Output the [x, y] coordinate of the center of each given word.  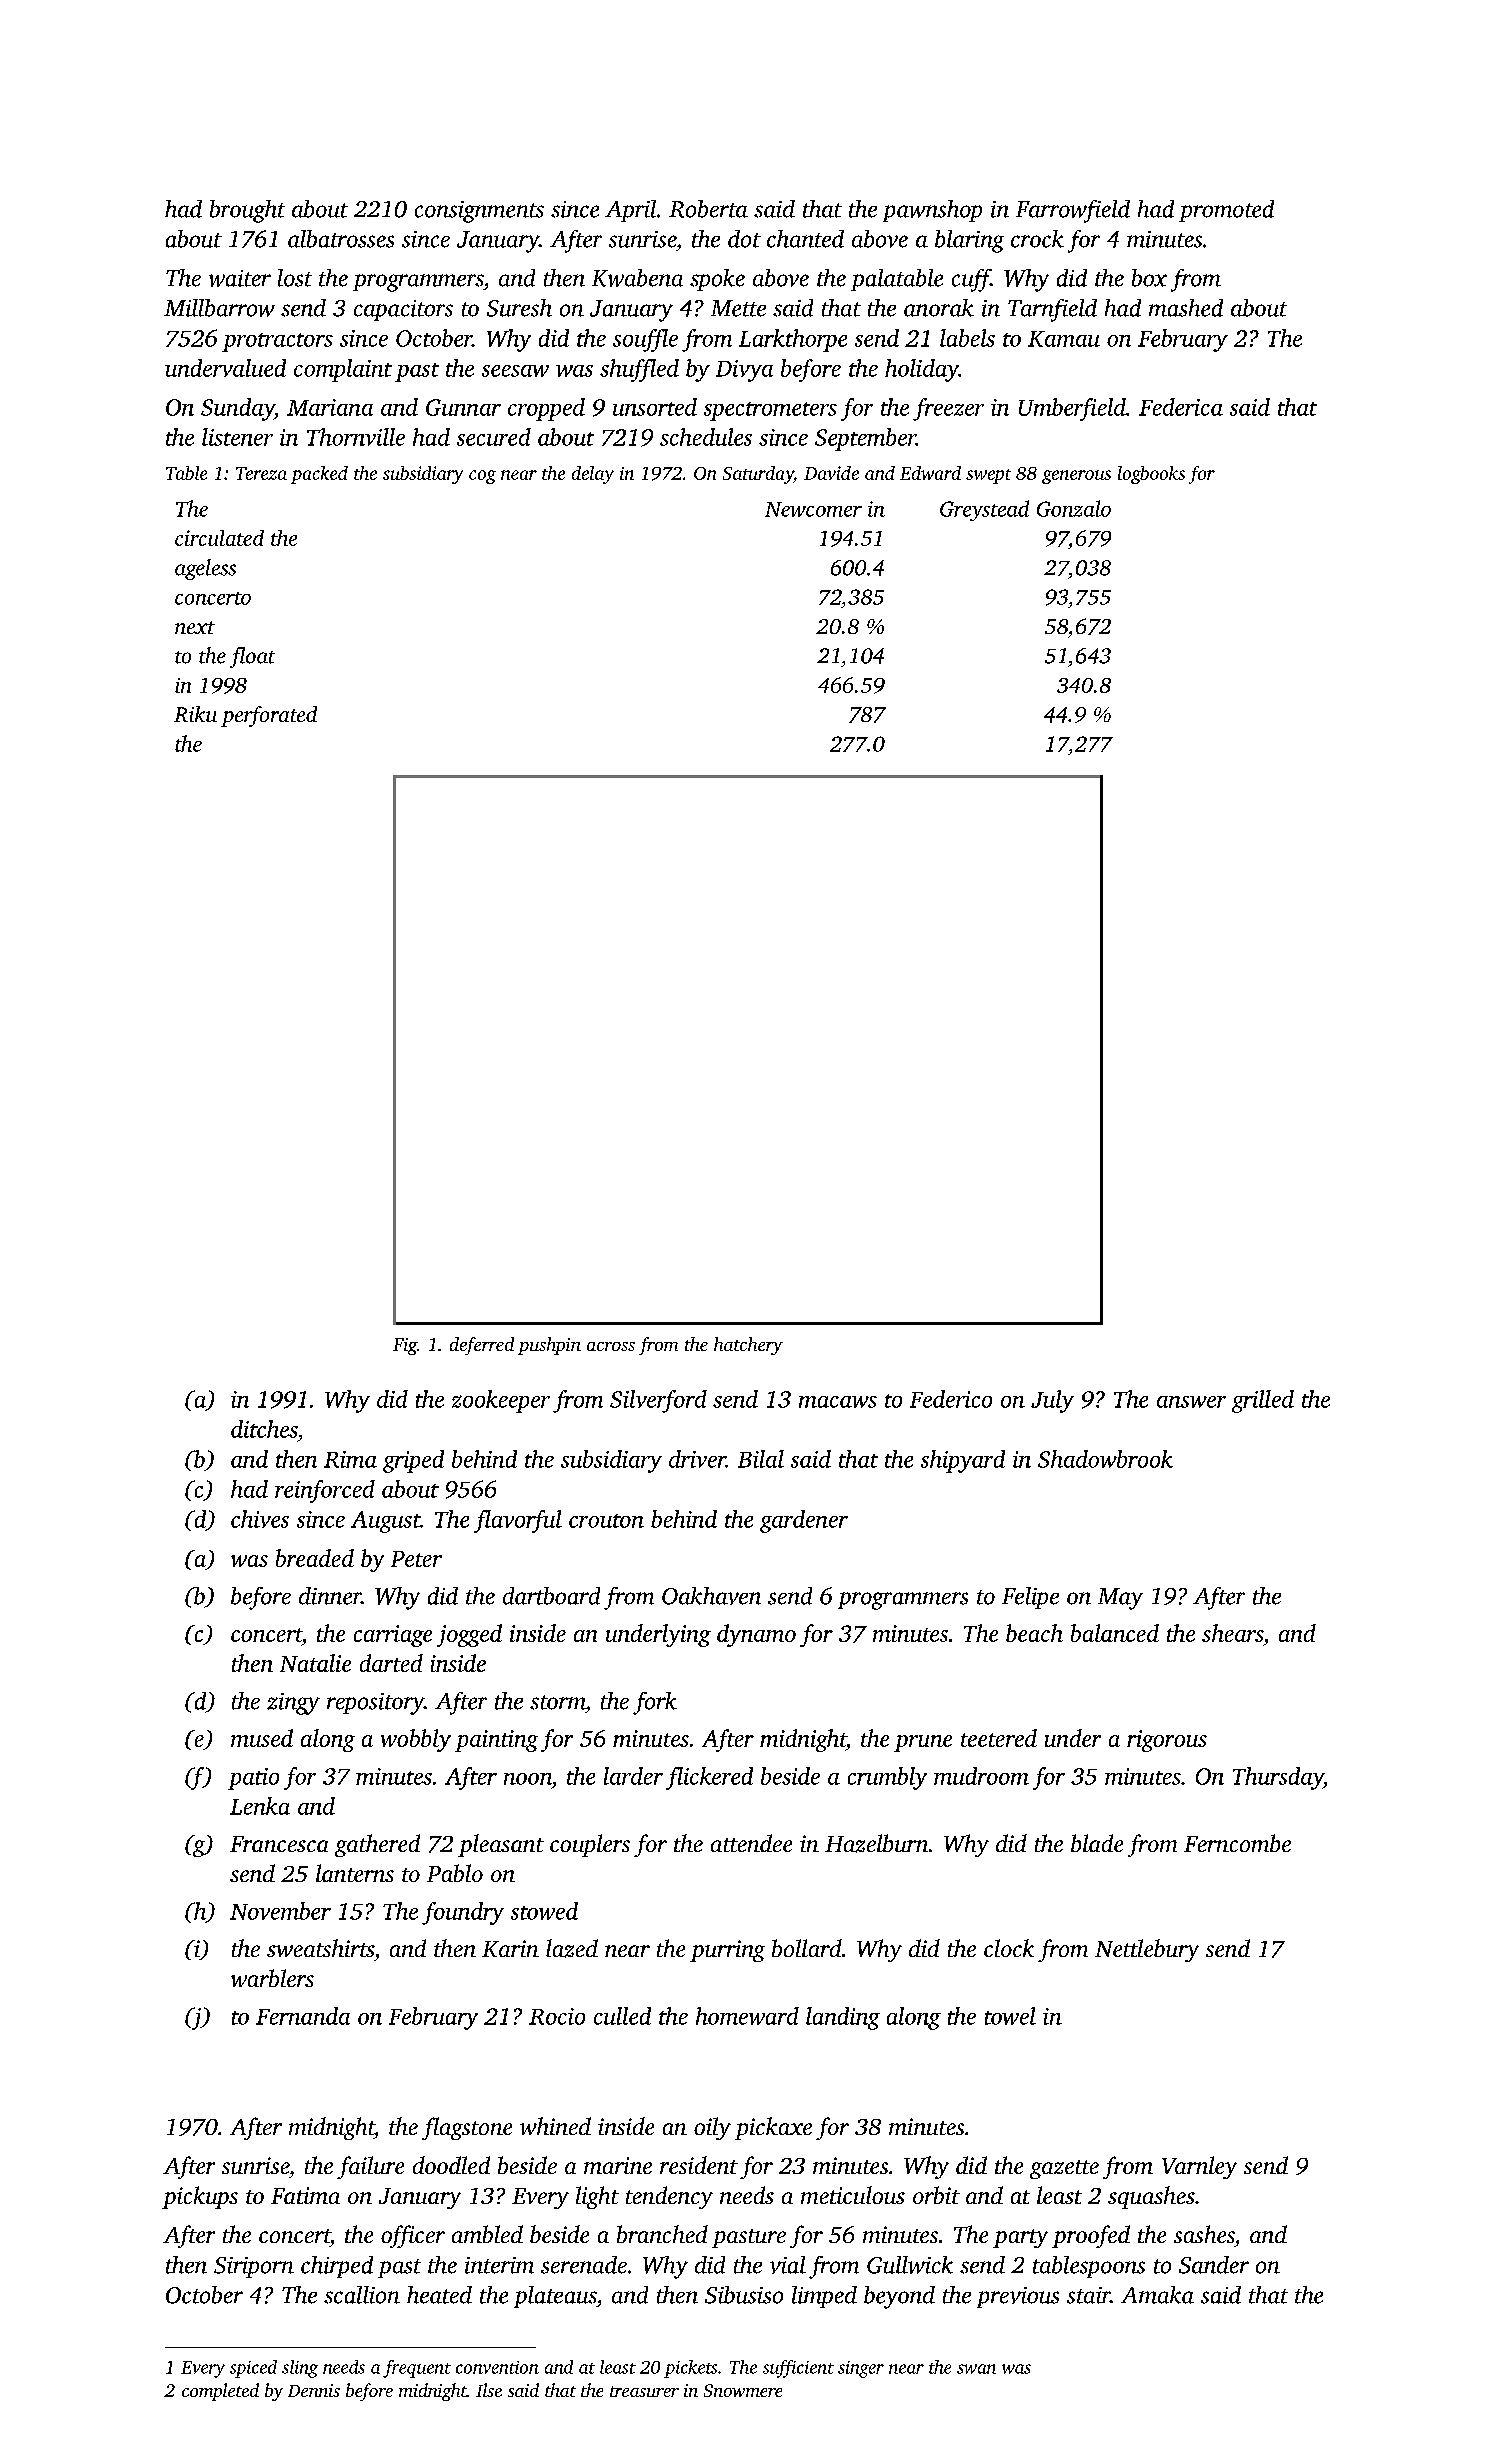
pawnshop [932, 211]
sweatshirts [320, 1948]
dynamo [756, 1635]
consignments [479, 212]
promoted [1226, 211]
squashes [1151, 2197]
